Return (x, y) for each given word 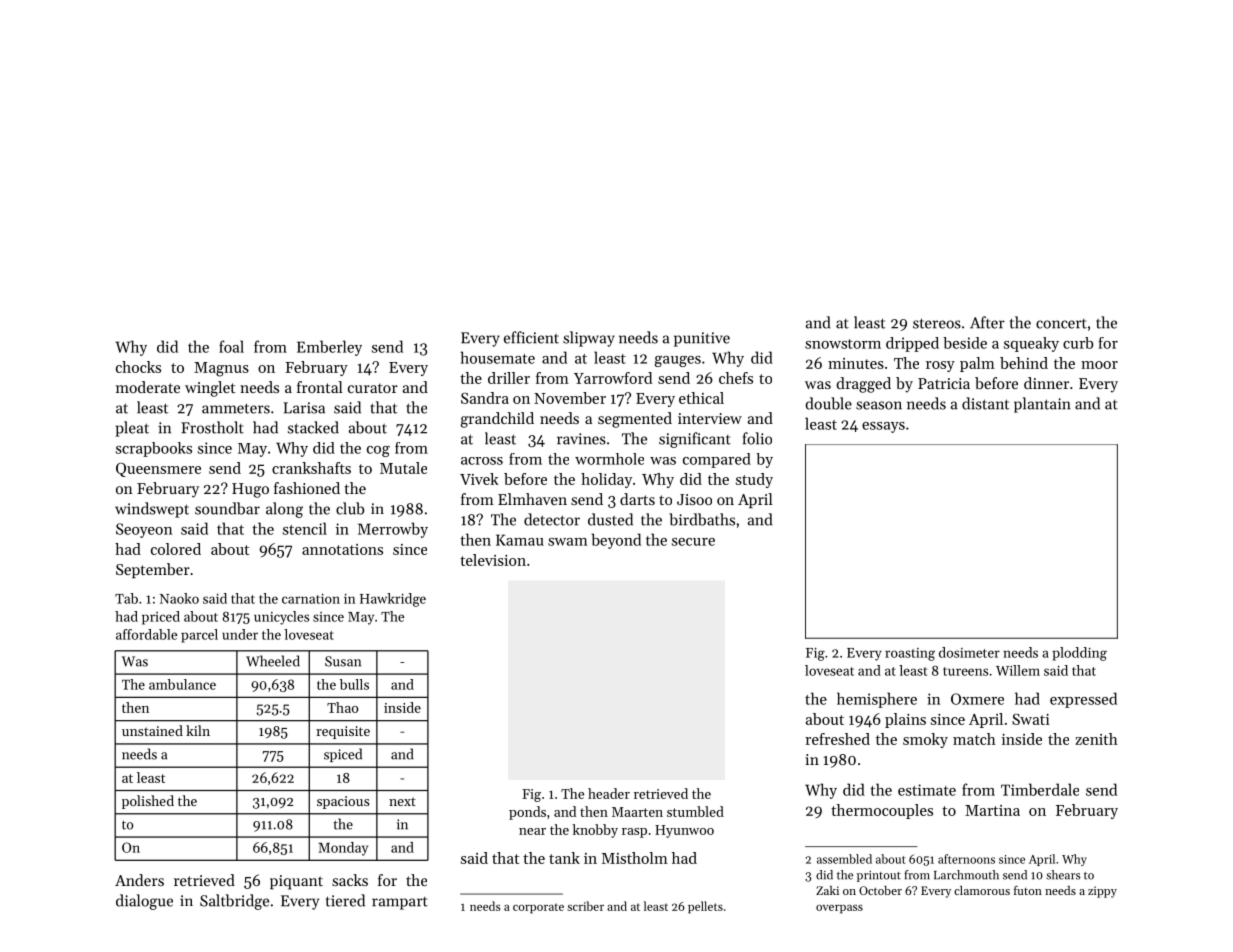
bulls (354, 684)
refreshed (837, 739)
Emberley (329, 348)
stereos (937, 323)
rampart (400, 903)
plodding (1079, 654)
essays (883, 427)
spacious (343, 802)
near (532, 831)
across (482, 461)
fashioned (307, 488)
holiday (606, 480)
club (350, 508)
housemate (498, 357)
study (754, 480)
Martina (992, 810)
